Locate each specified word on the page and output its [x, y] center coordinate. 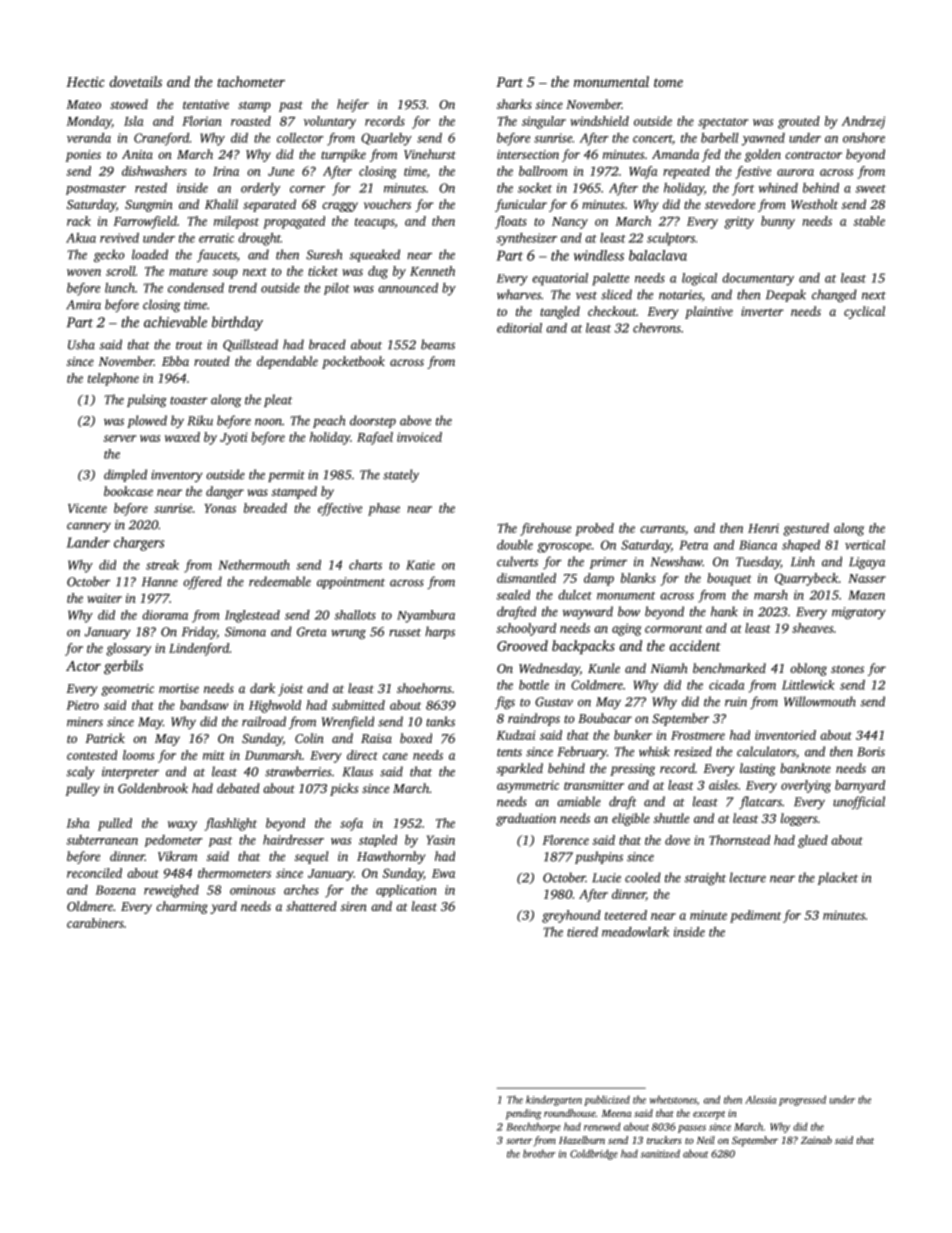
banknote [805, 768]
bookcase [128, 491]
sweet [870, 189]
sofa [351, 824]
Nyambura [426, 616]
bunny [778, 222]
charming [182, 907]
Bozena [116, 890]
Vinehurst [430, 154]
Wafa [643, 172]
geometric [127, 690]
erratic [216, 238]
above [415, 420]
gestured [806, 529]
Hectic [85, 82]
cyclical [864, 312]
